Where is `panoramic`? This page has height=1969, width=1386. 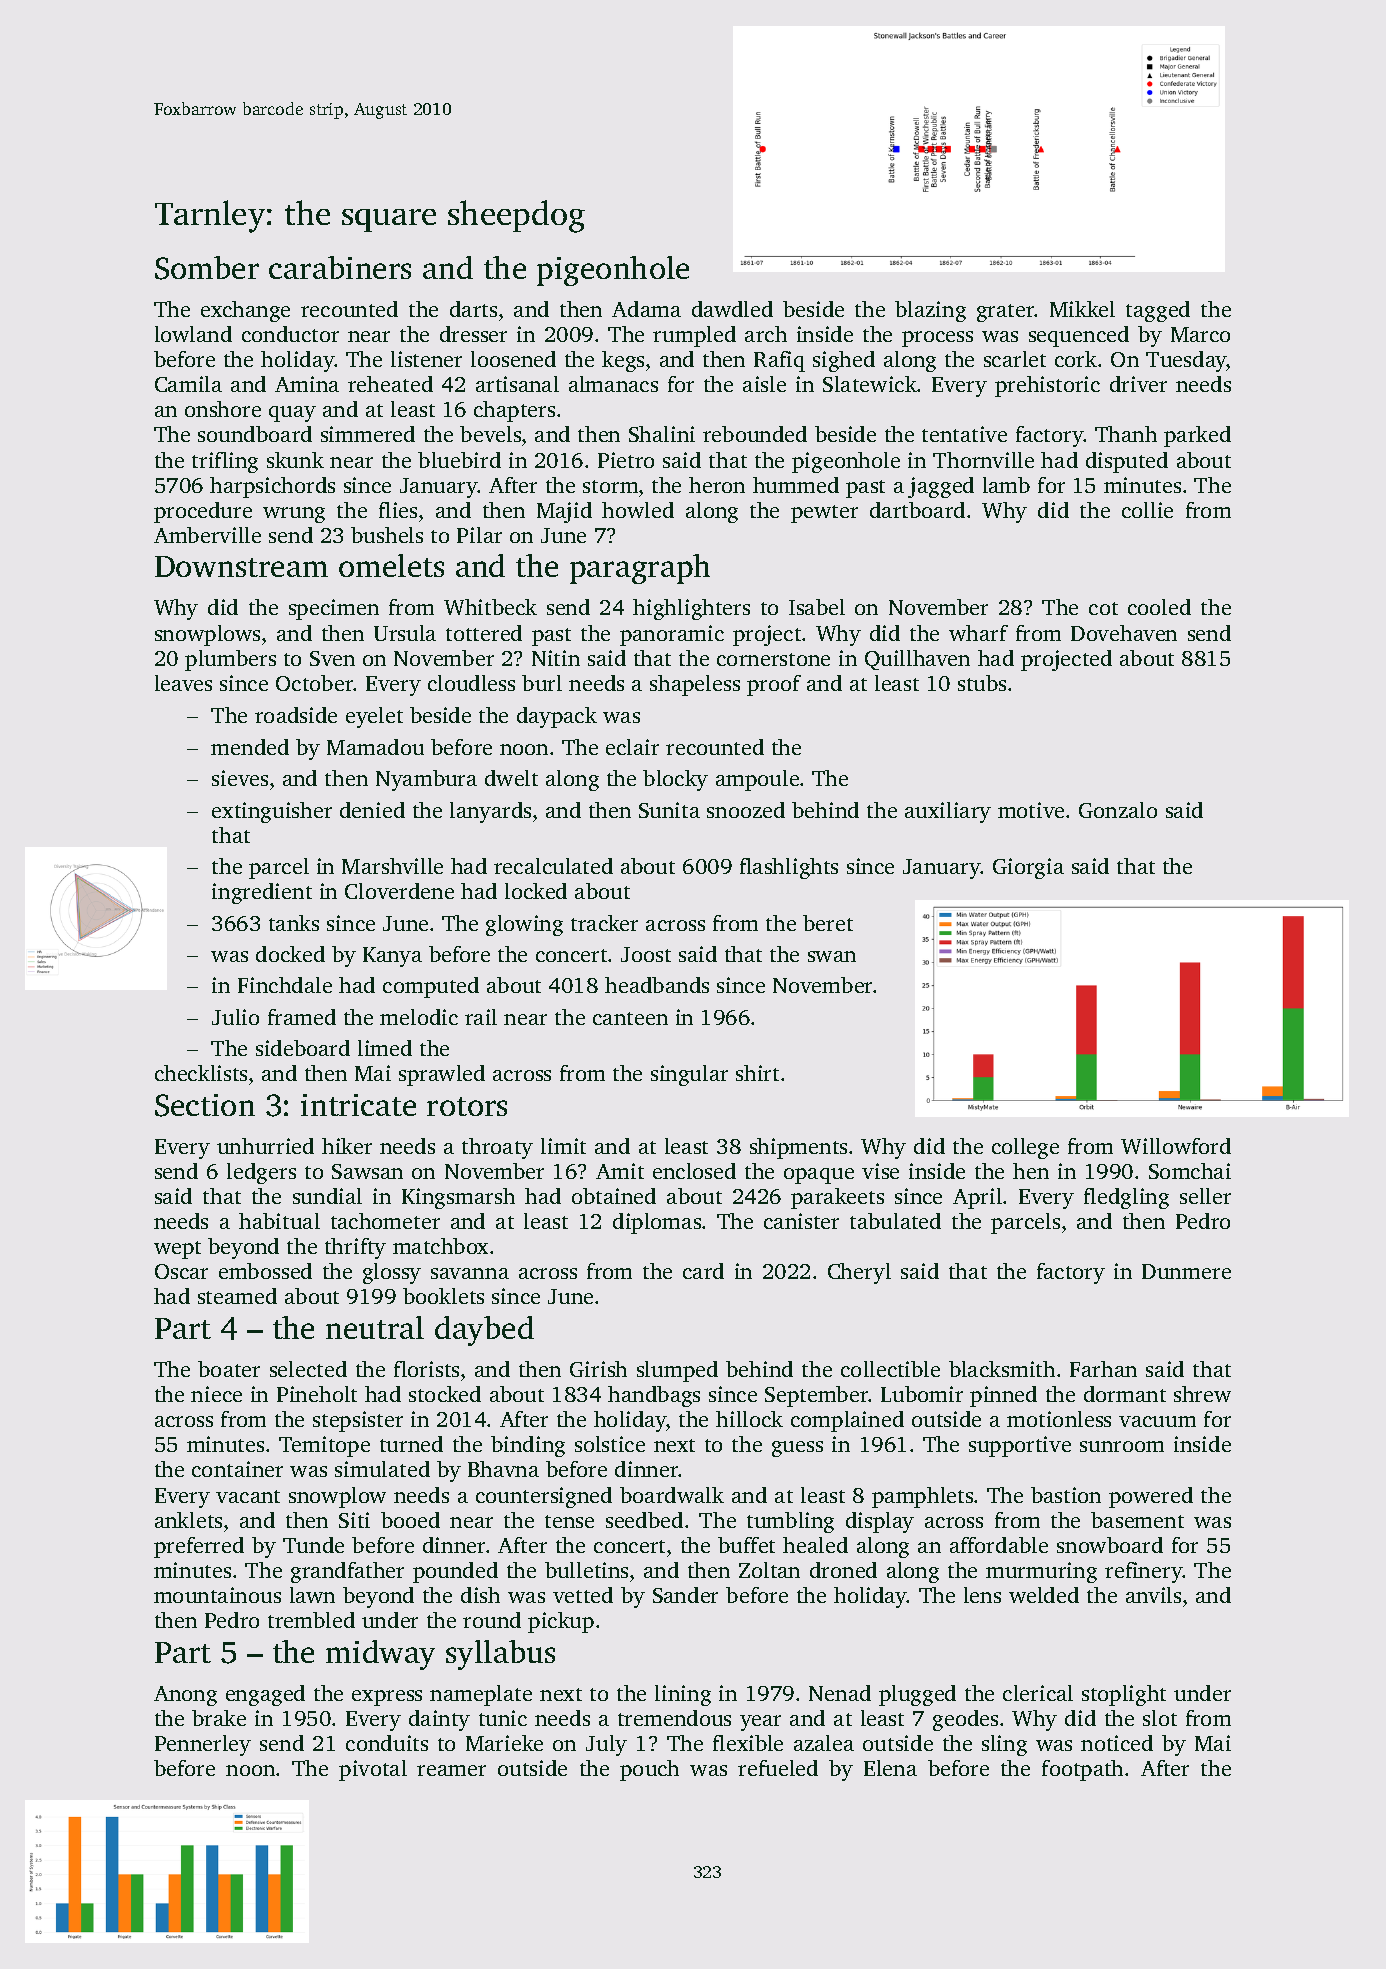 panoramic is located at coordinates (672, 635).
